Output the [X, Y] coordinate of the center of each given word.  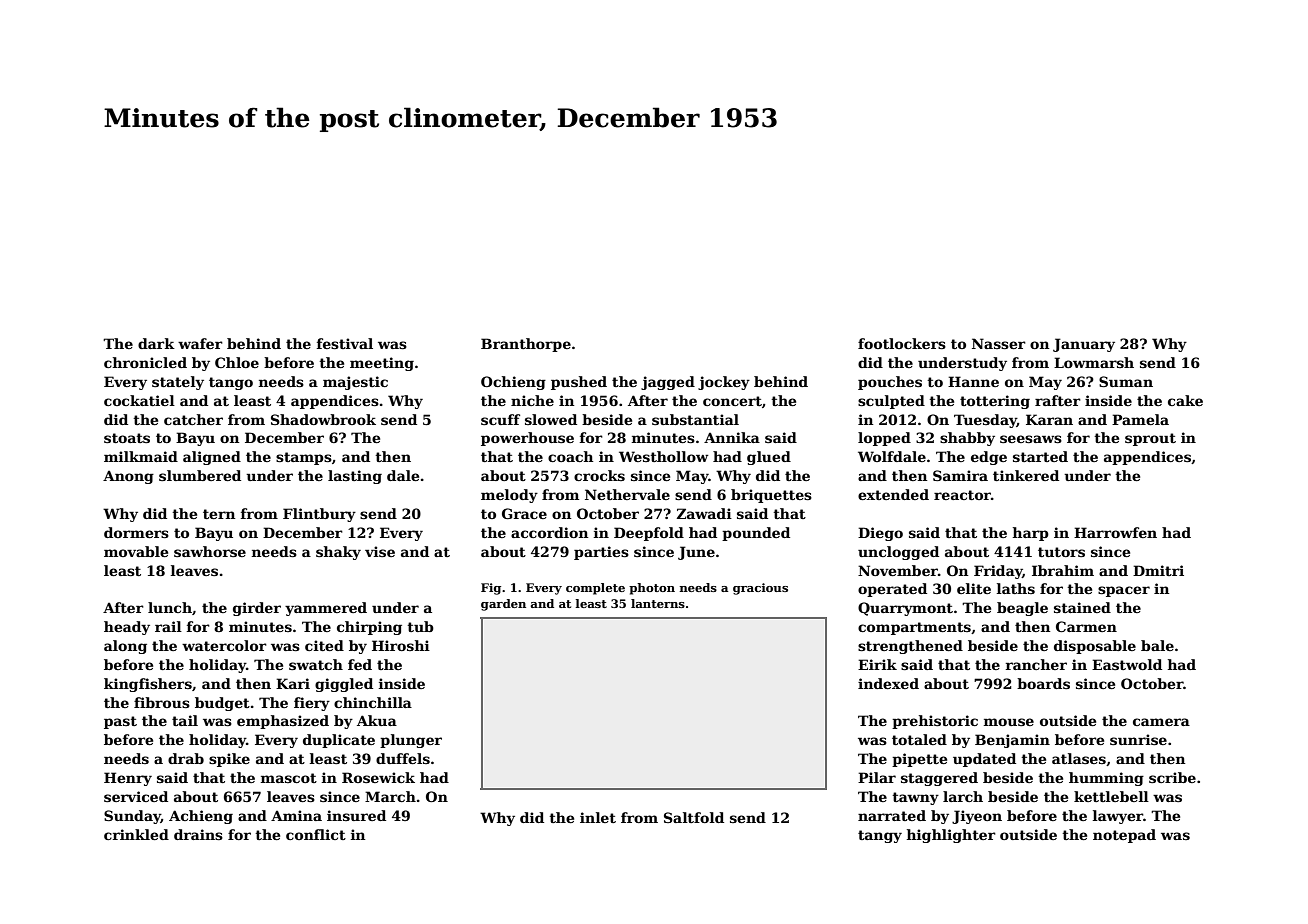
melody [509, 496]
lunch [170, 607]
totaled [919, 739]
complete [595, 589]
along [125, 647]
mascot [289, 778]
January [1084, 345]
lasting [355, 477]
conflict [316, 834]
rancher [1036, 664]
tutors [1061, 552]
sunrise [1138, 739]
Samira [960, 475]
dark [156, 343]
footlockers [902, 343]
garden [503, 605]
